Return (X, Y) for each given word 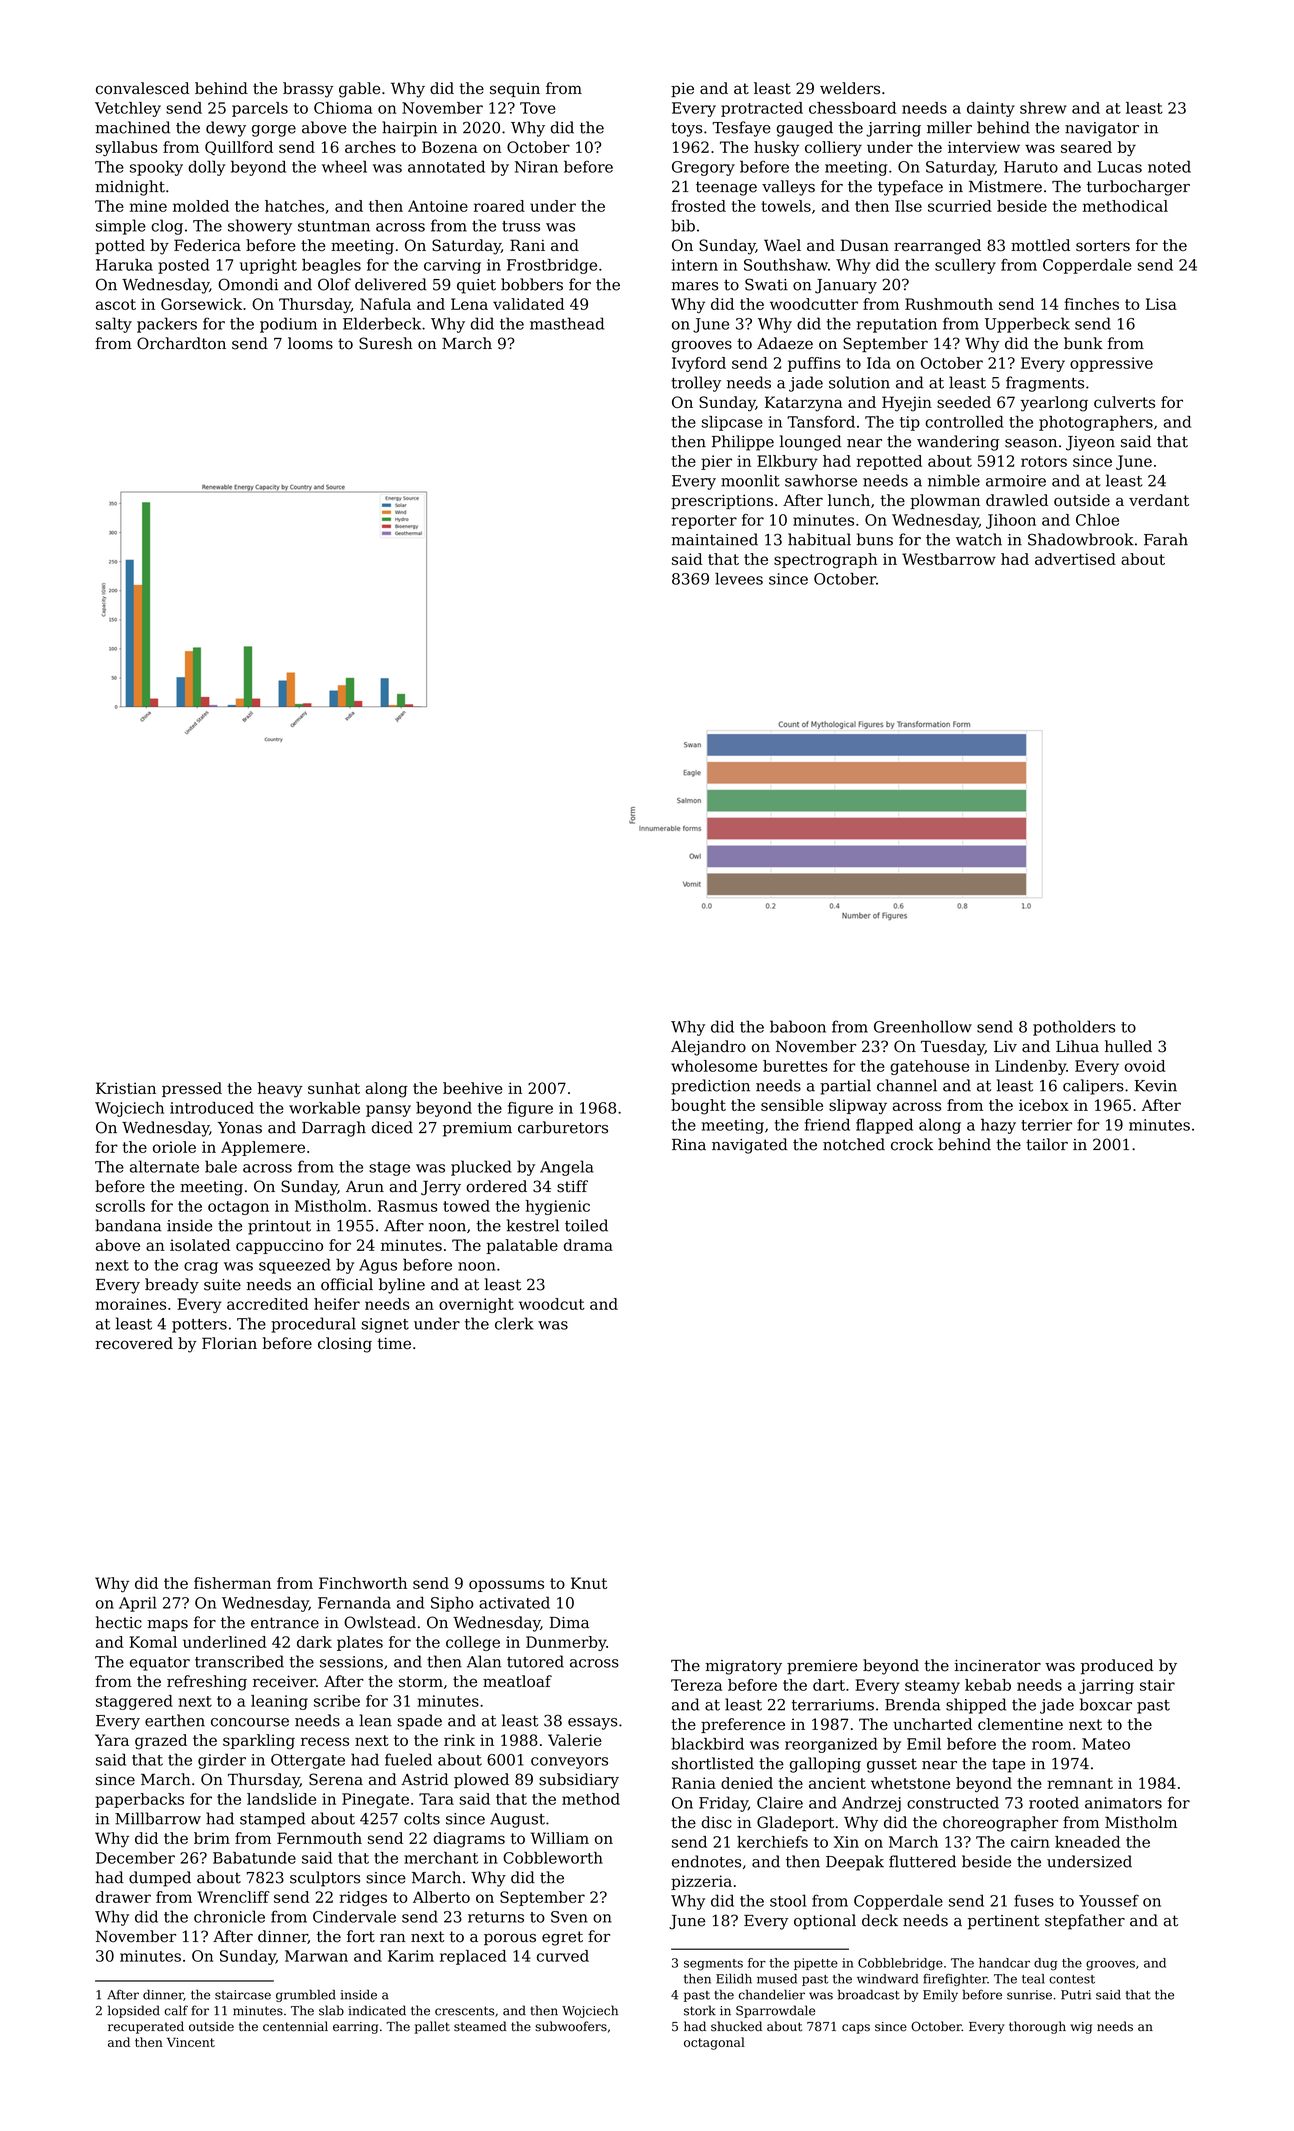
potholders (1074, 1028)
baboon (798, 1026)
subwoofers (571, 2026)
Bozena (450, 147)
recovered (134, 1343)
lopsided (134, 2011)
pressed (192, 1089)
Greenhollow (923, 1026)
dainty (991, 109)
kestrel (533, 1225)
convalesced (143, 88)
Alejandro (708, 1048)
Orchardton (181, 343)
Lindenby (1030, 1067)
